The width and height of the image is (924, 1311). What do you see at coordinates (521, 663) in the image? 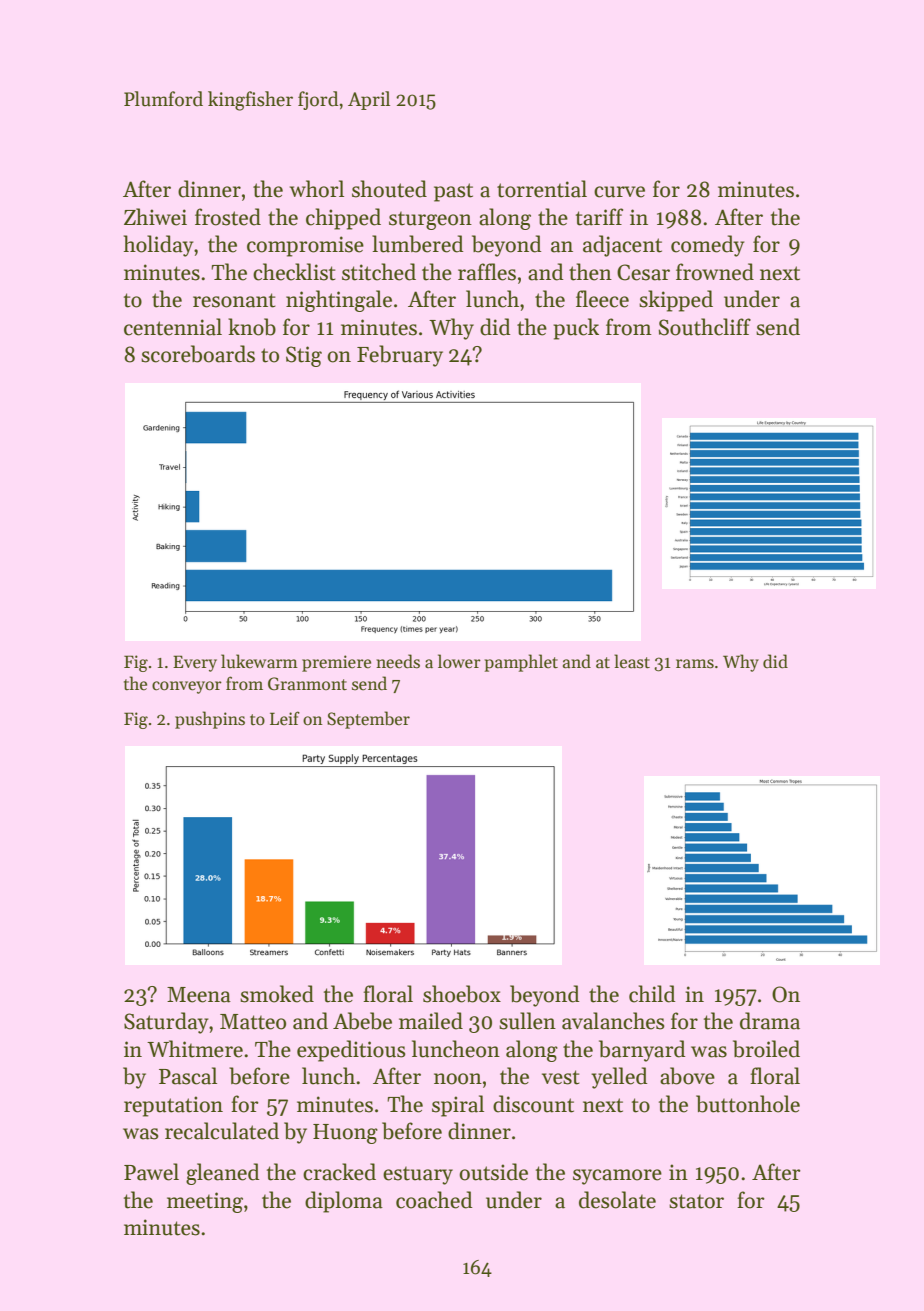
I see `pamphlet` at bounding box center [521, 663].
